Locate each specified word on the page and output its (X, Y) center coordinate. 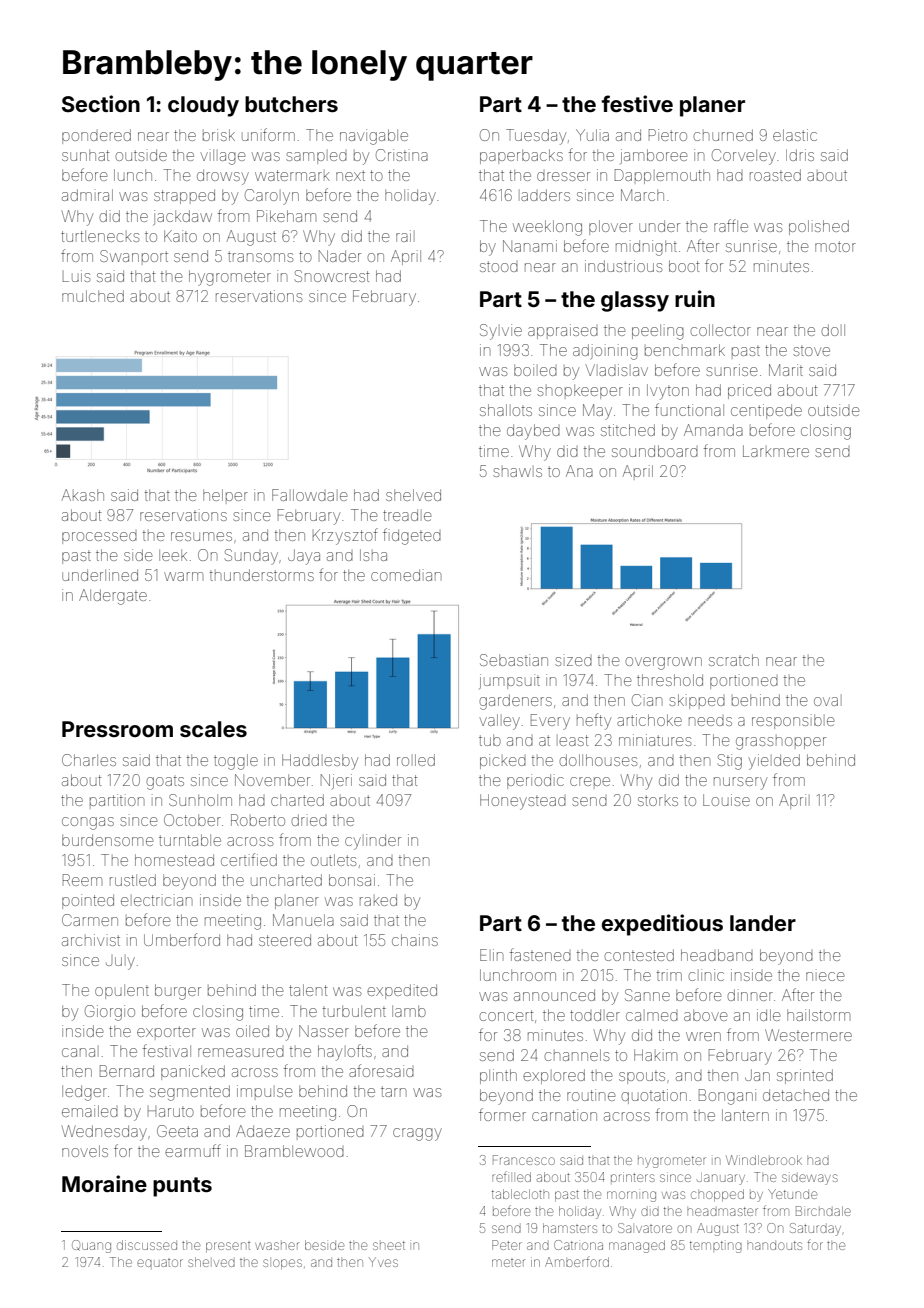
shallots (506, 410)
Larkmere (776, 451)
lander (763, 923)
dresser (563, 176)
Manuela (303, 920)
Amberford (577, 1262)
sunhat (86, 155)
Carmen (90, 920)
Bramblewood (294, 1151)
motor (835, 246)
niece (825, 975)
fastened (540, 954)
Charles (89, 760)
